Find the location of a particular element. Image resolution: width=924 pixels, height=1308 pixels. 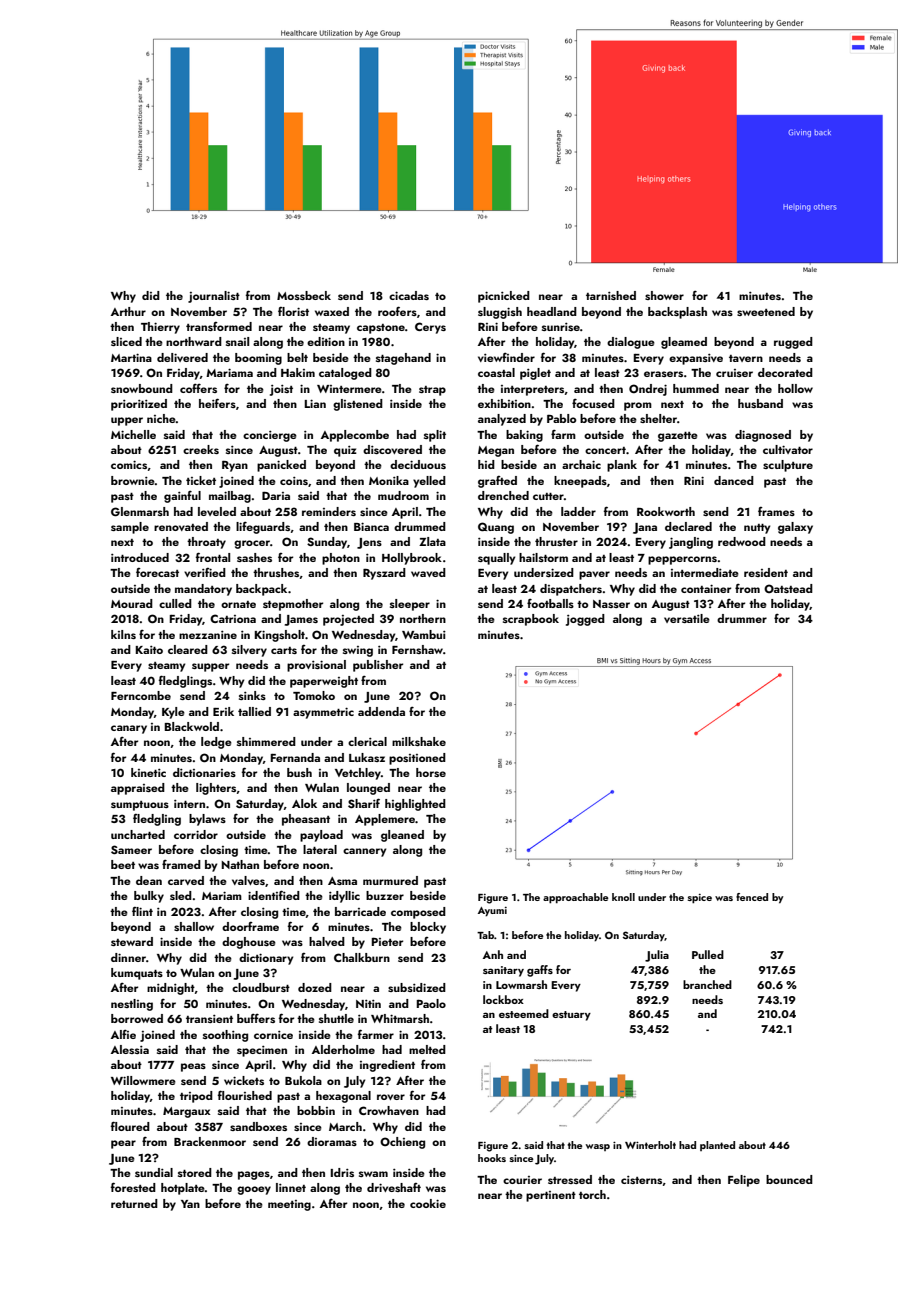

glistened is located at coordinates (358, 405).
